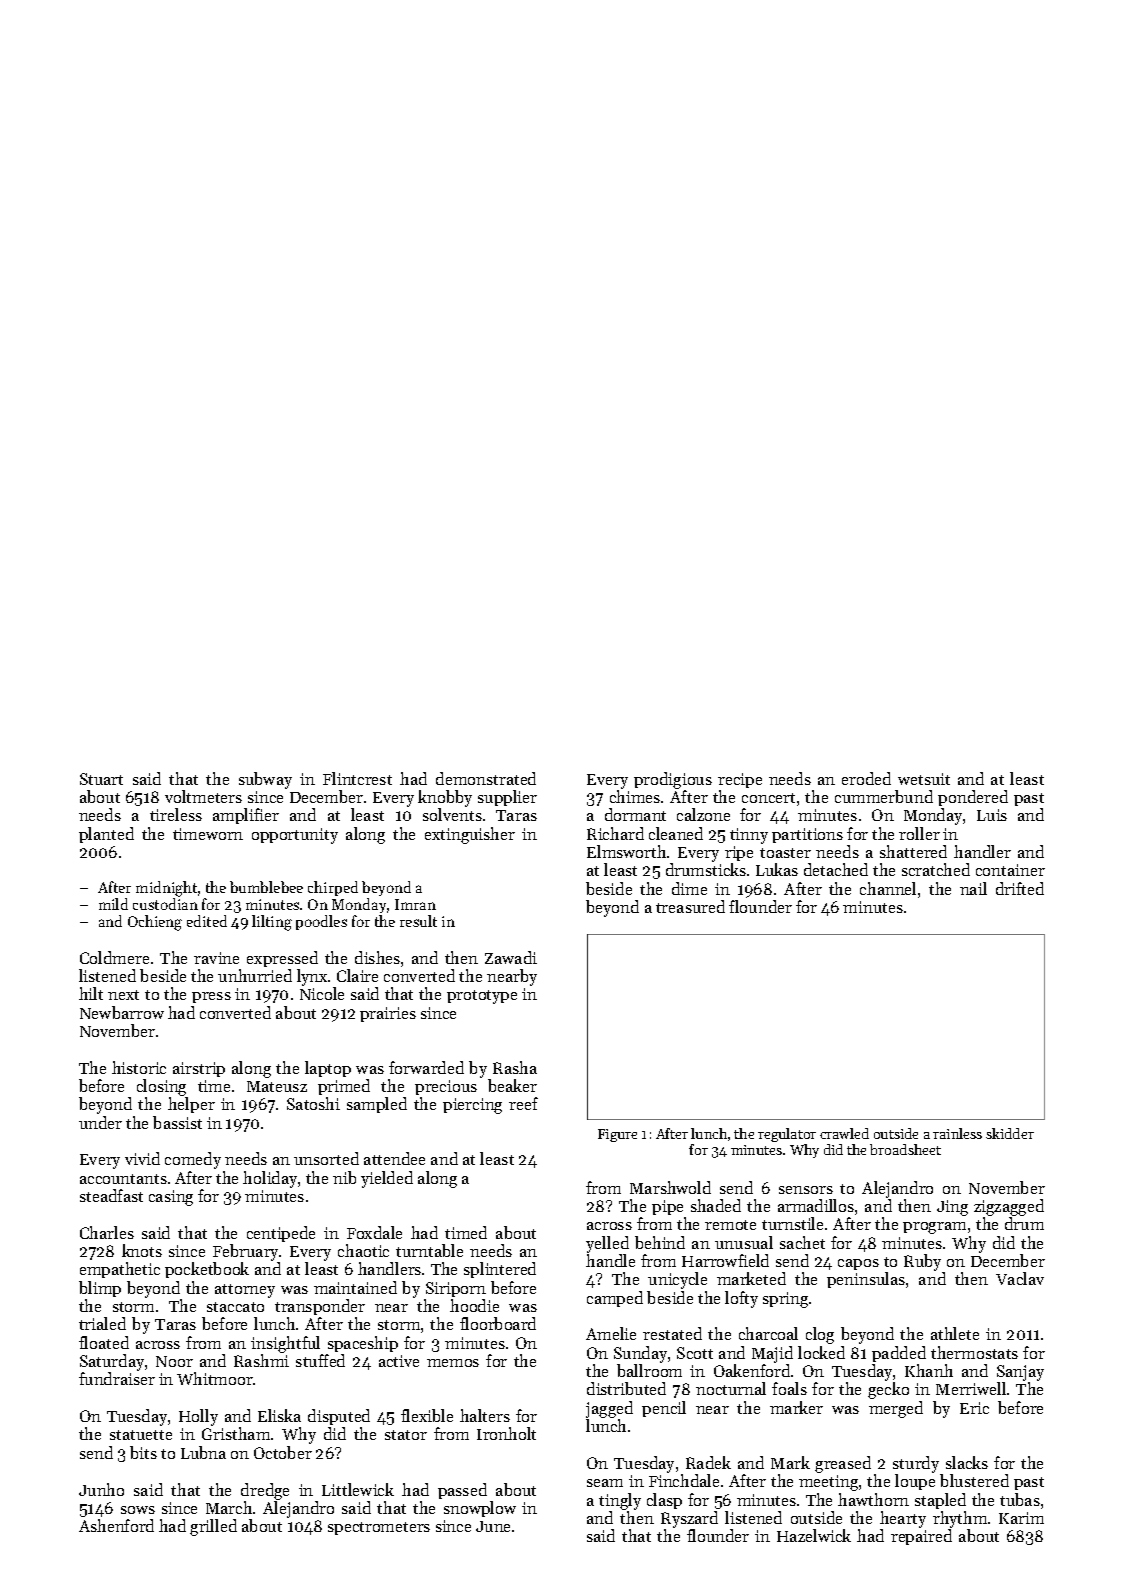 The image size is (1124, 1590). I want to click on Imran, so click(415, 904).
